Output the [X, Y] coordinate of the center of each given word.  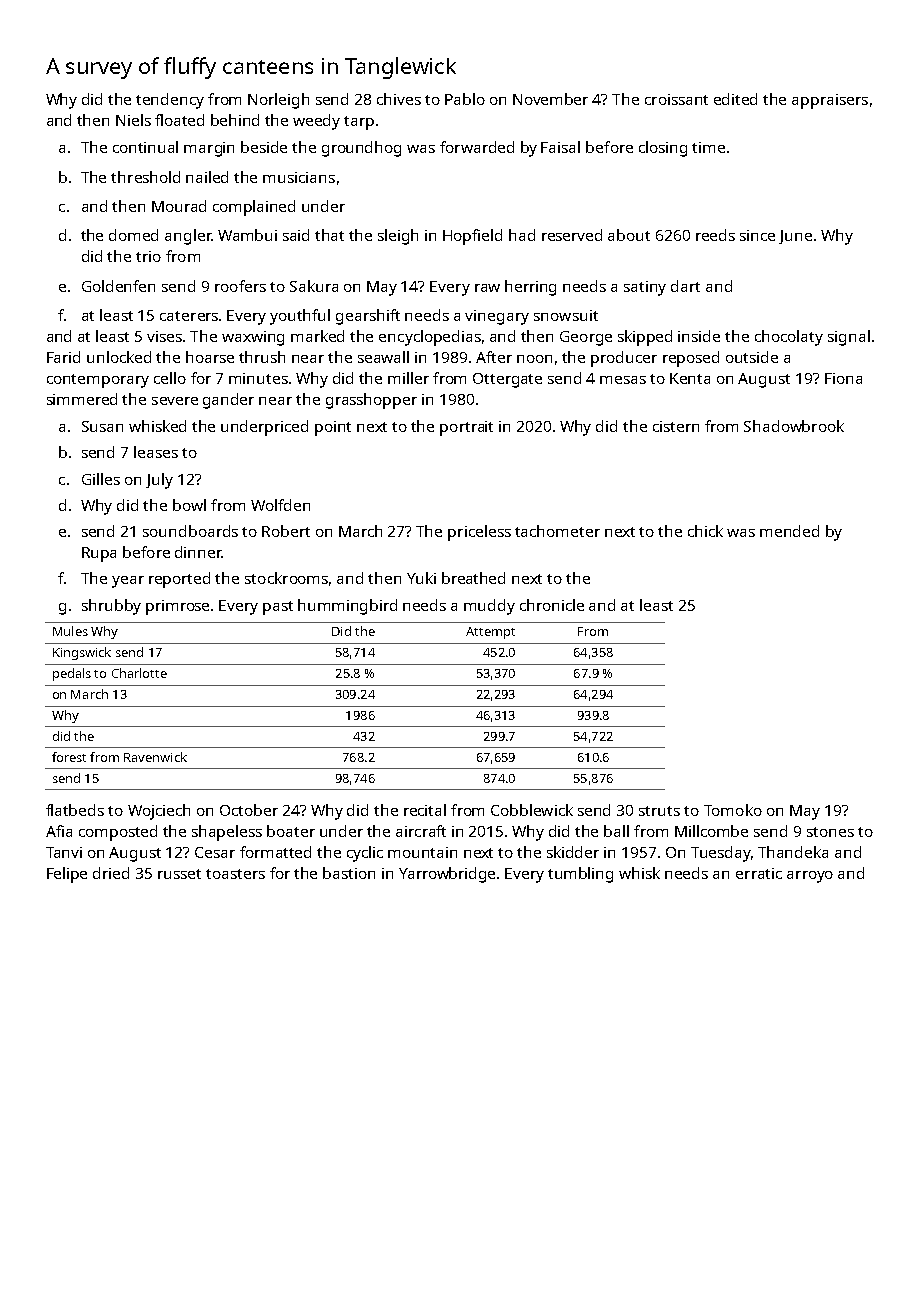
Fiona [843, 378]
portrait [466, 428]
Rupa [99, 554]
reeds [715, 235]
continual [145, 147]
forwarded [477, 147]
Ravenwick [155, 757]
